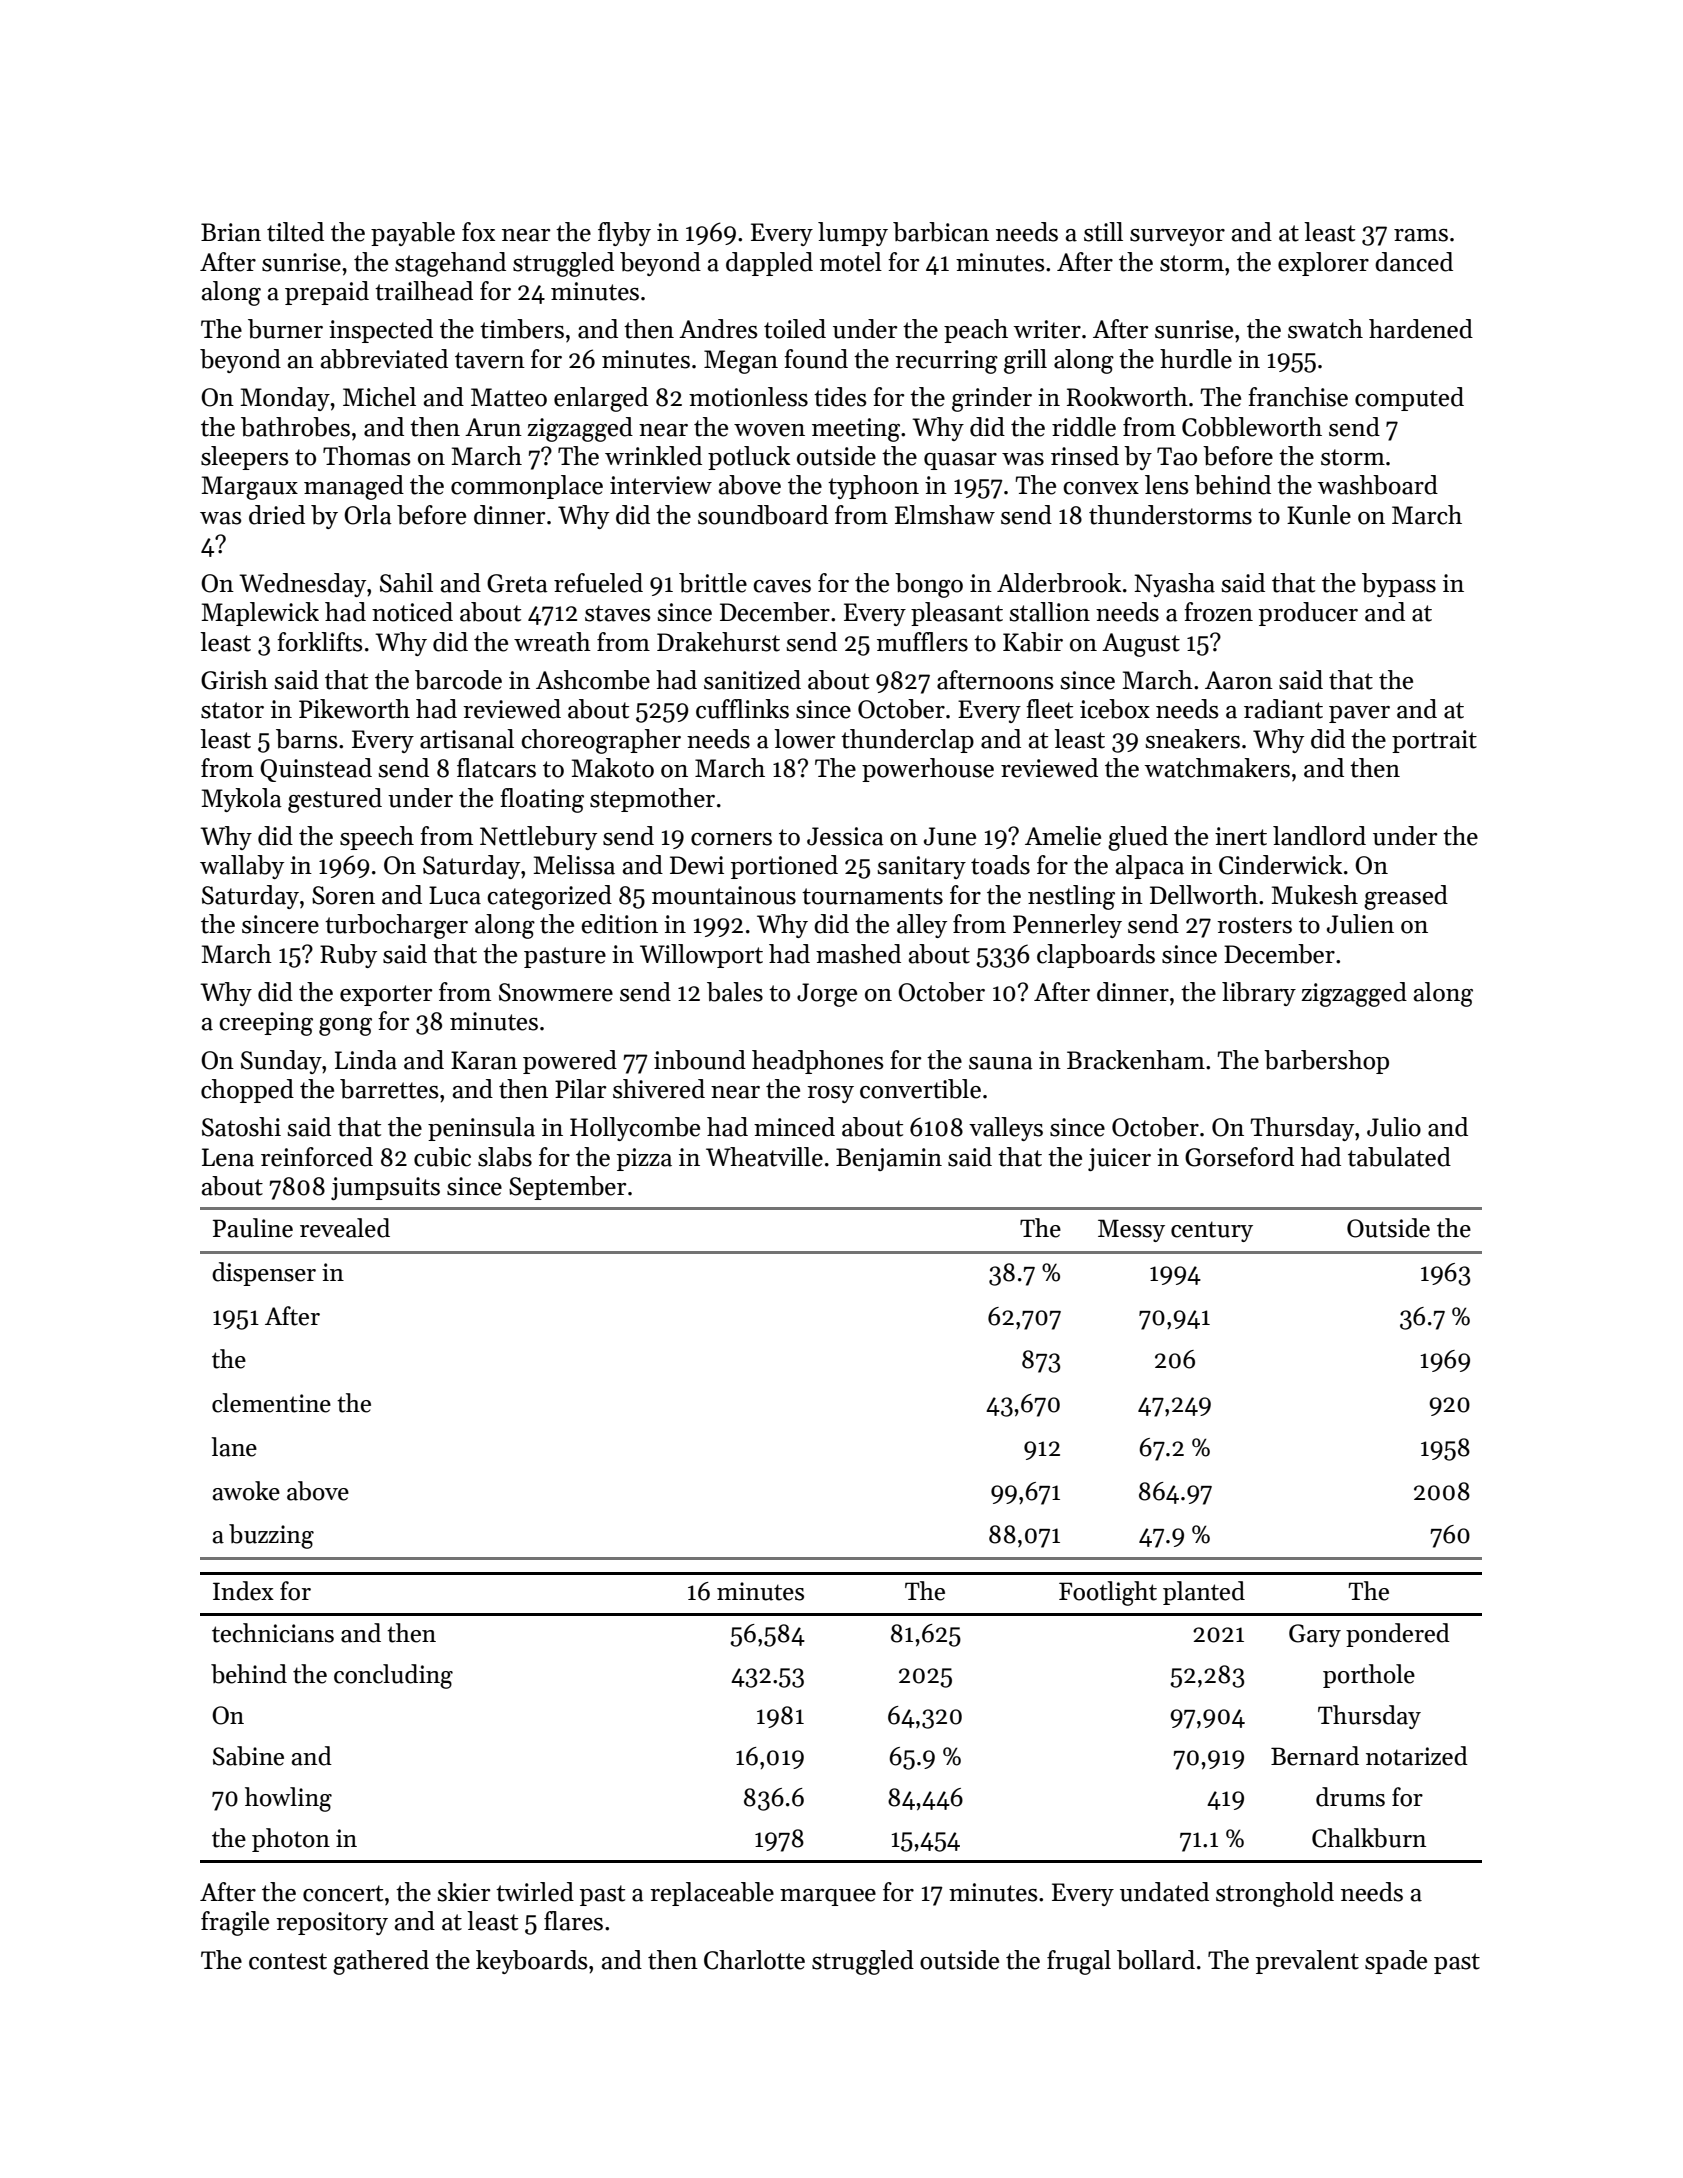 The height and width of the page is (2178, 1683). What do you see at coordinates (377, 838) in the page?
I see `speech` at bounding box center [377, 838].
